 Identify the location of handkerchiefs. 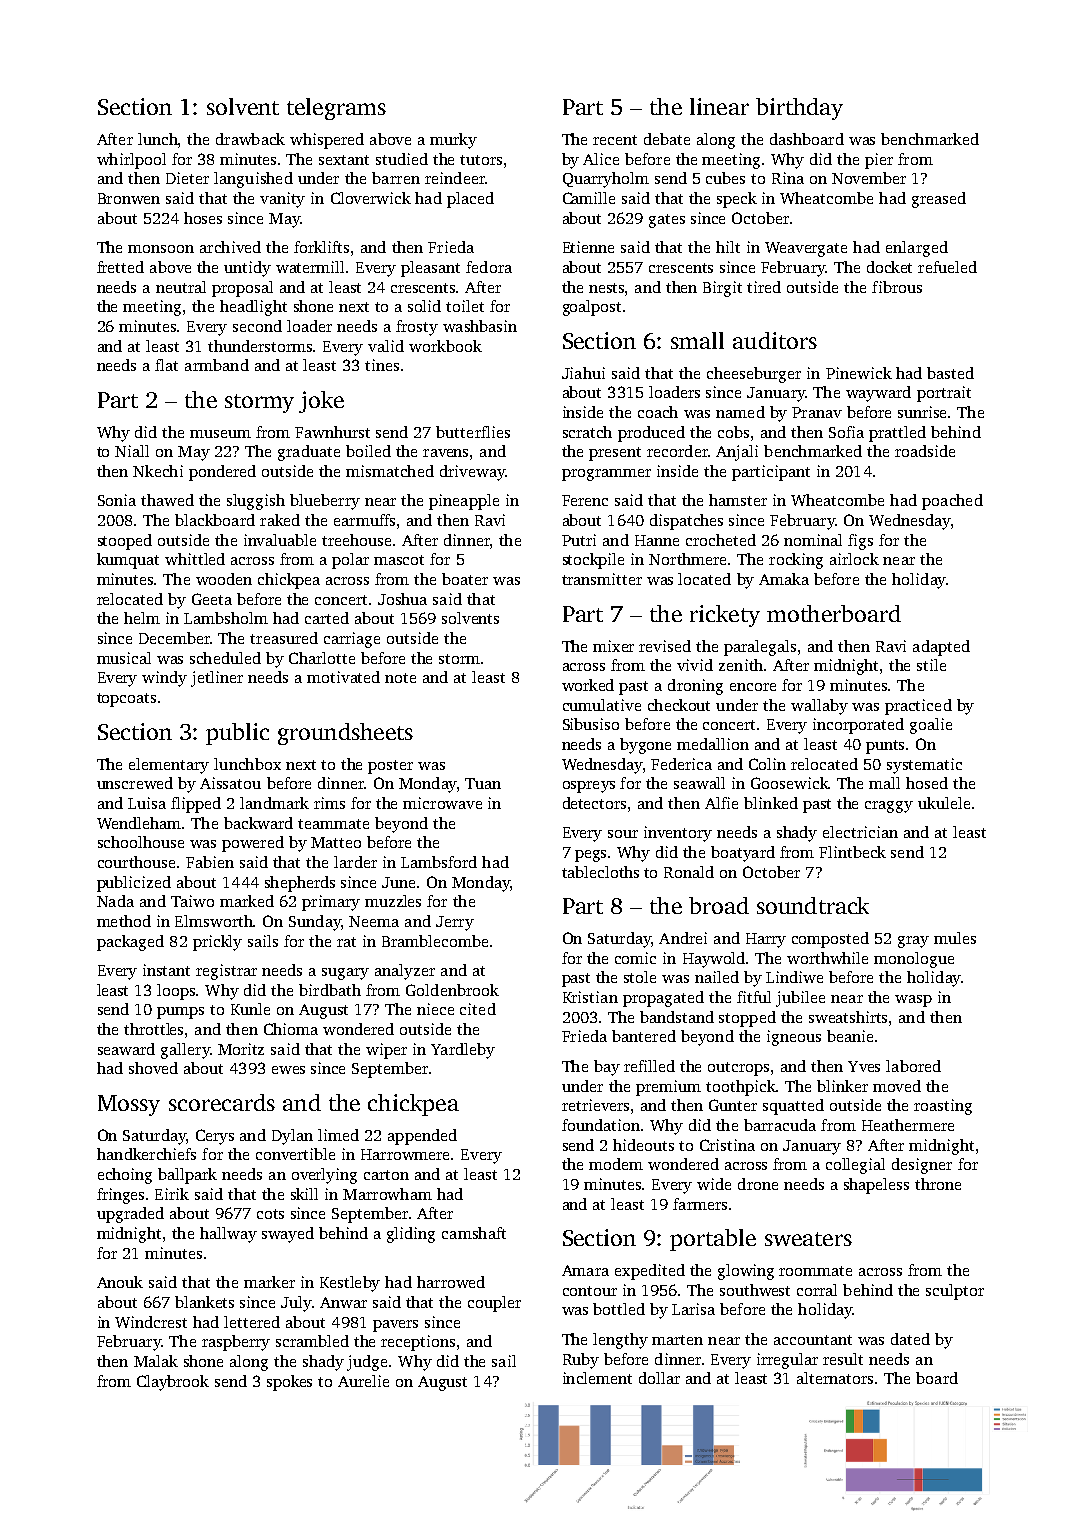
(146, 1154).
